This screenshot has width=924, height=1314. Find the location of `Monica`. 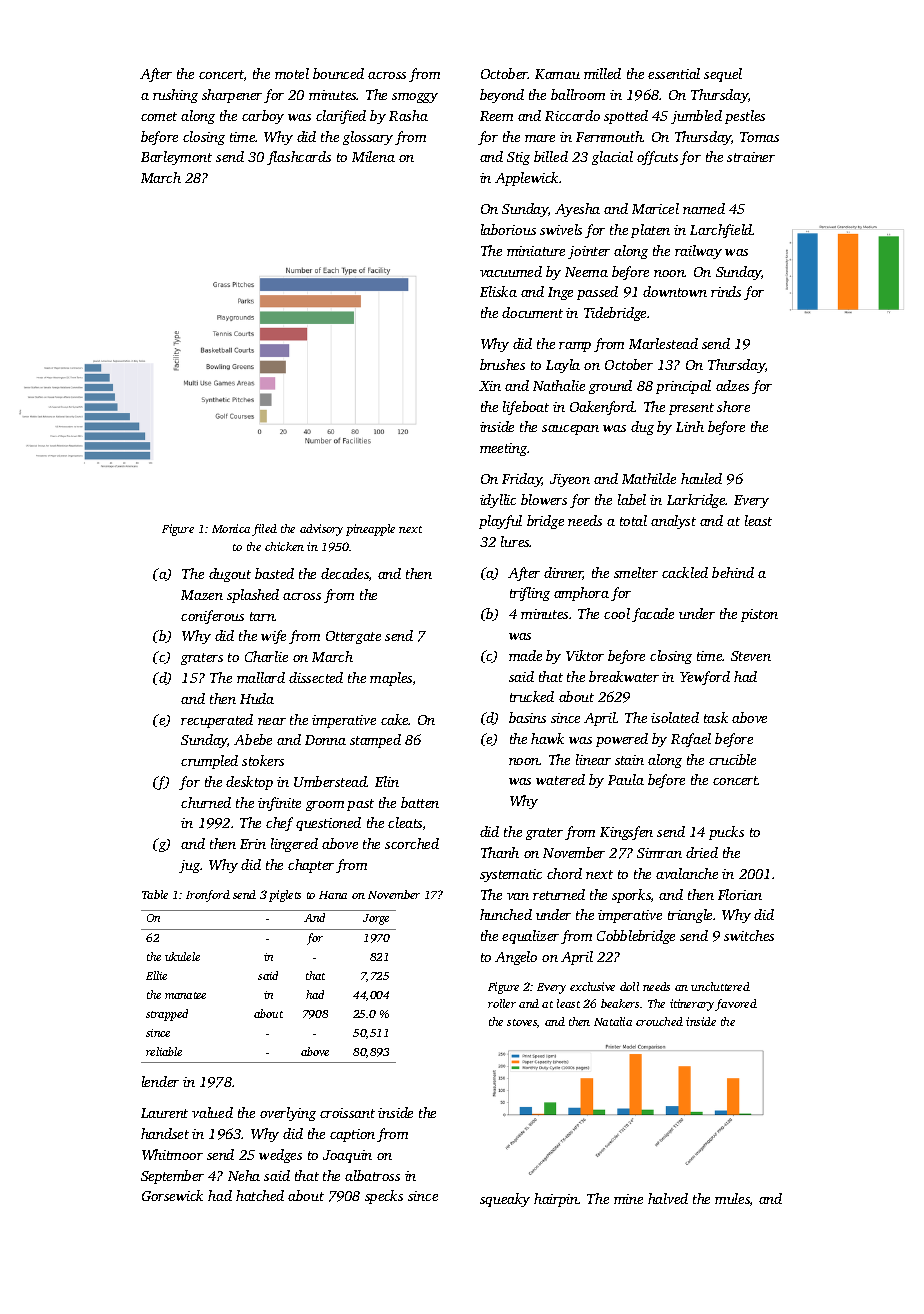

Monica is located at coordinates (231, 528).
